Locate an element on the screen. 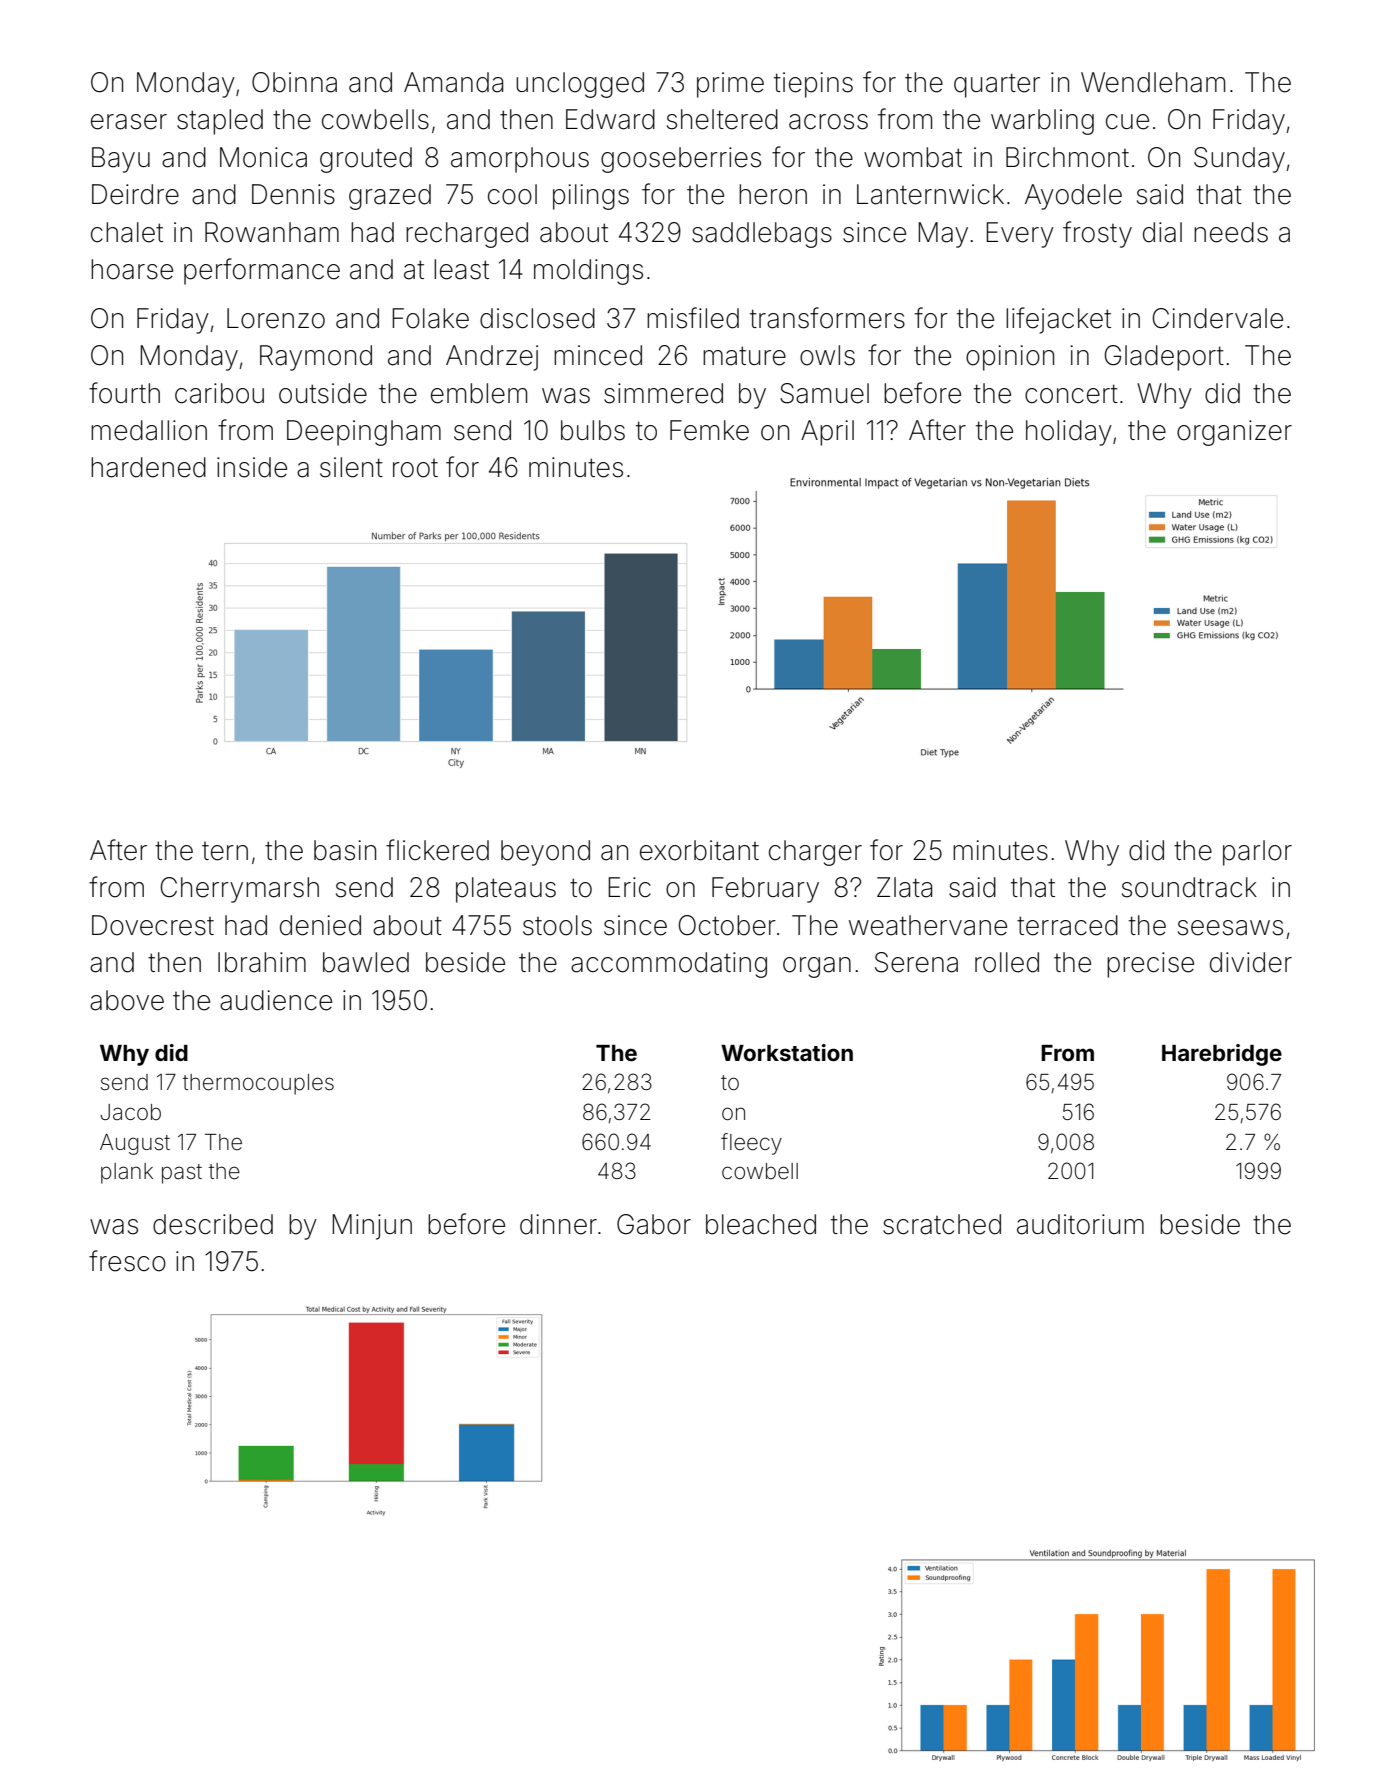 The image size is (1382, 1789). Obinna is located at coordinates (294, 82).
